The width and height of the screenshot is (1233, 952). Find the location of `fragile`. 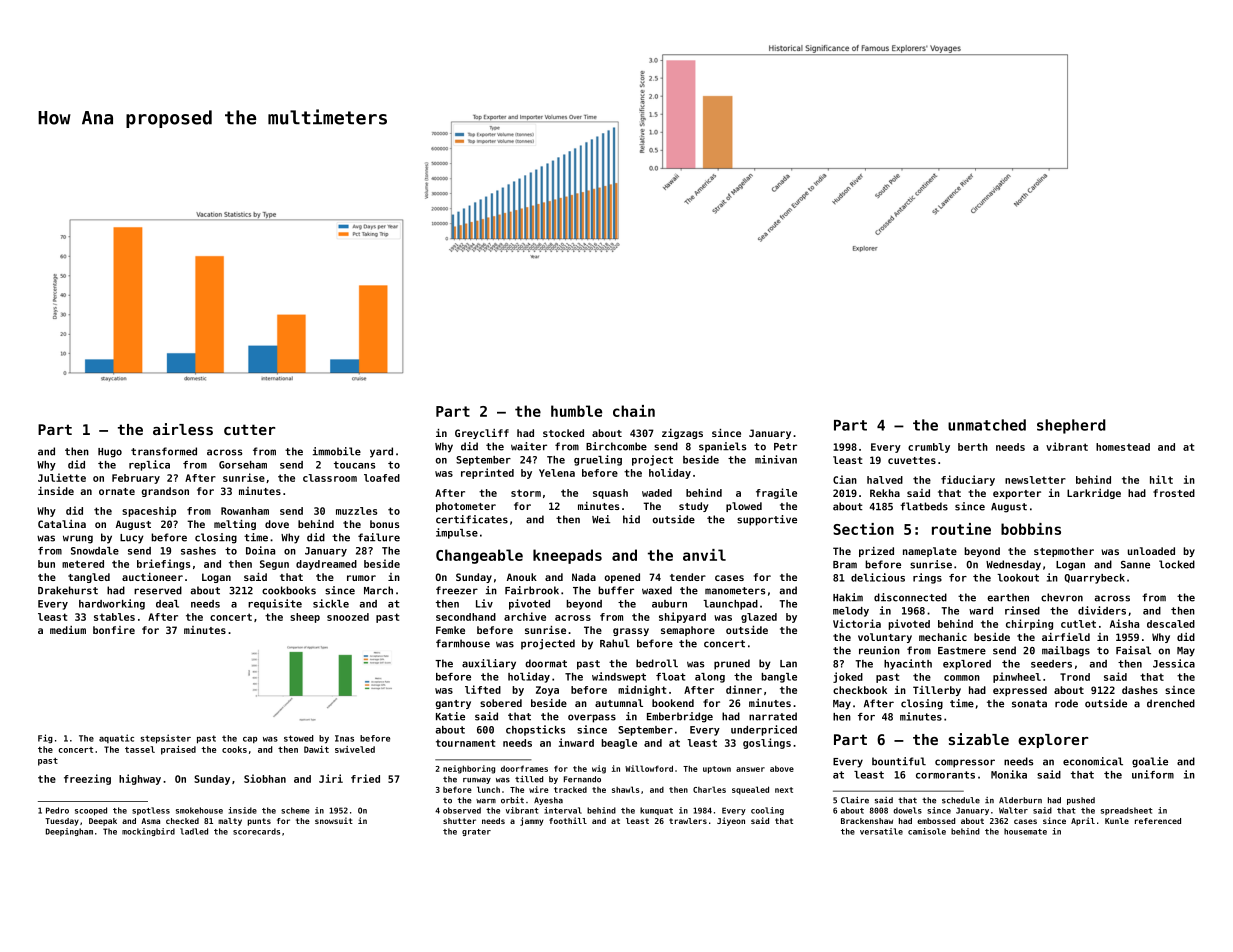

fragile is located at coordinates (776, 493).
